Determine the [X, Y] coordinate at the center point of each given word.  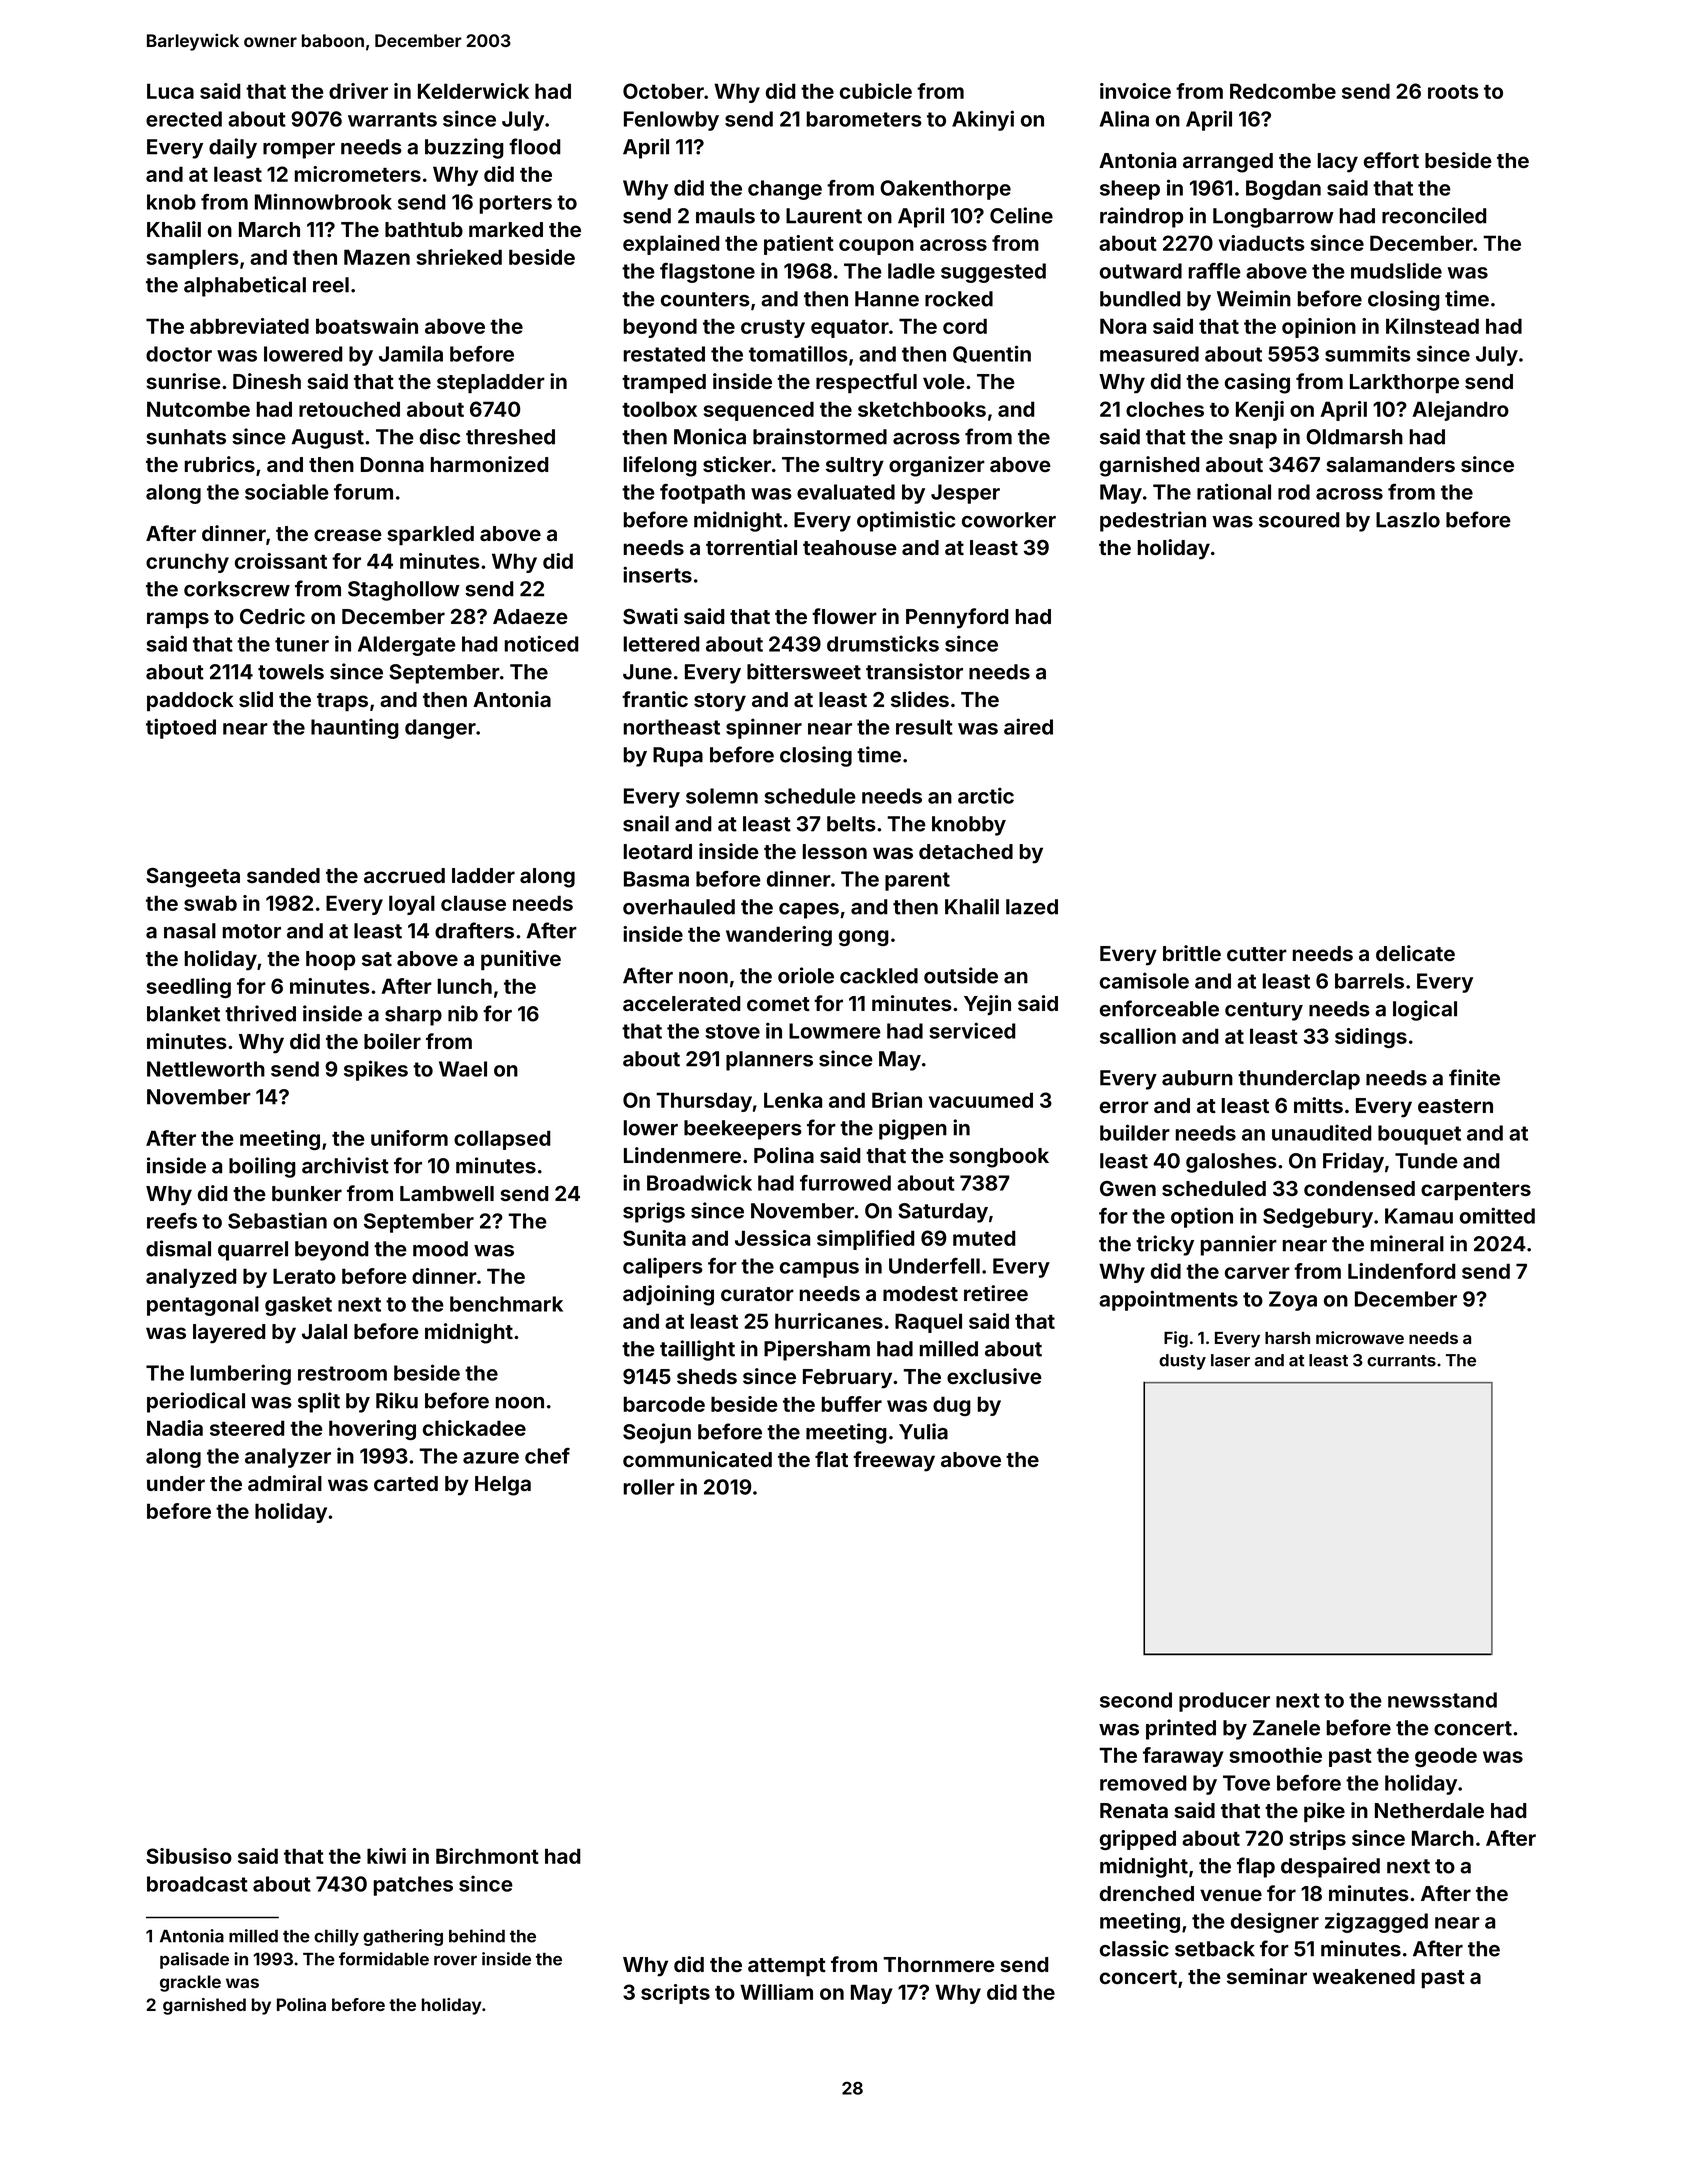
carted [406, 1483]
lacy [1338, 163]
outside [961, 975]
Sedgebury [1318, 1218]
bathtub [424, 229]
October [663, 91]
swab [210, 903]
